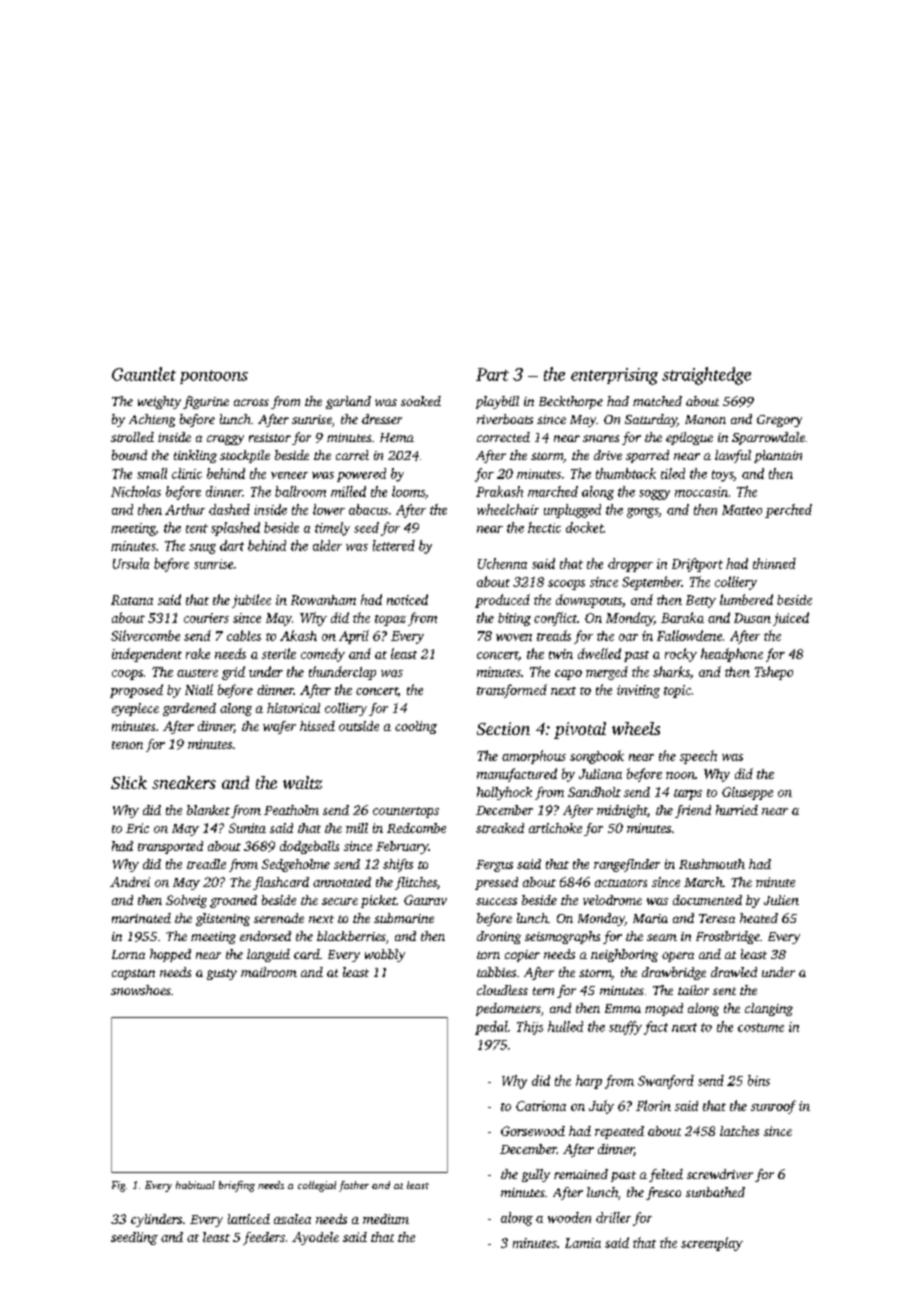 This image has height=1308, width=924. I want to click on father, so click(354, 1186).
